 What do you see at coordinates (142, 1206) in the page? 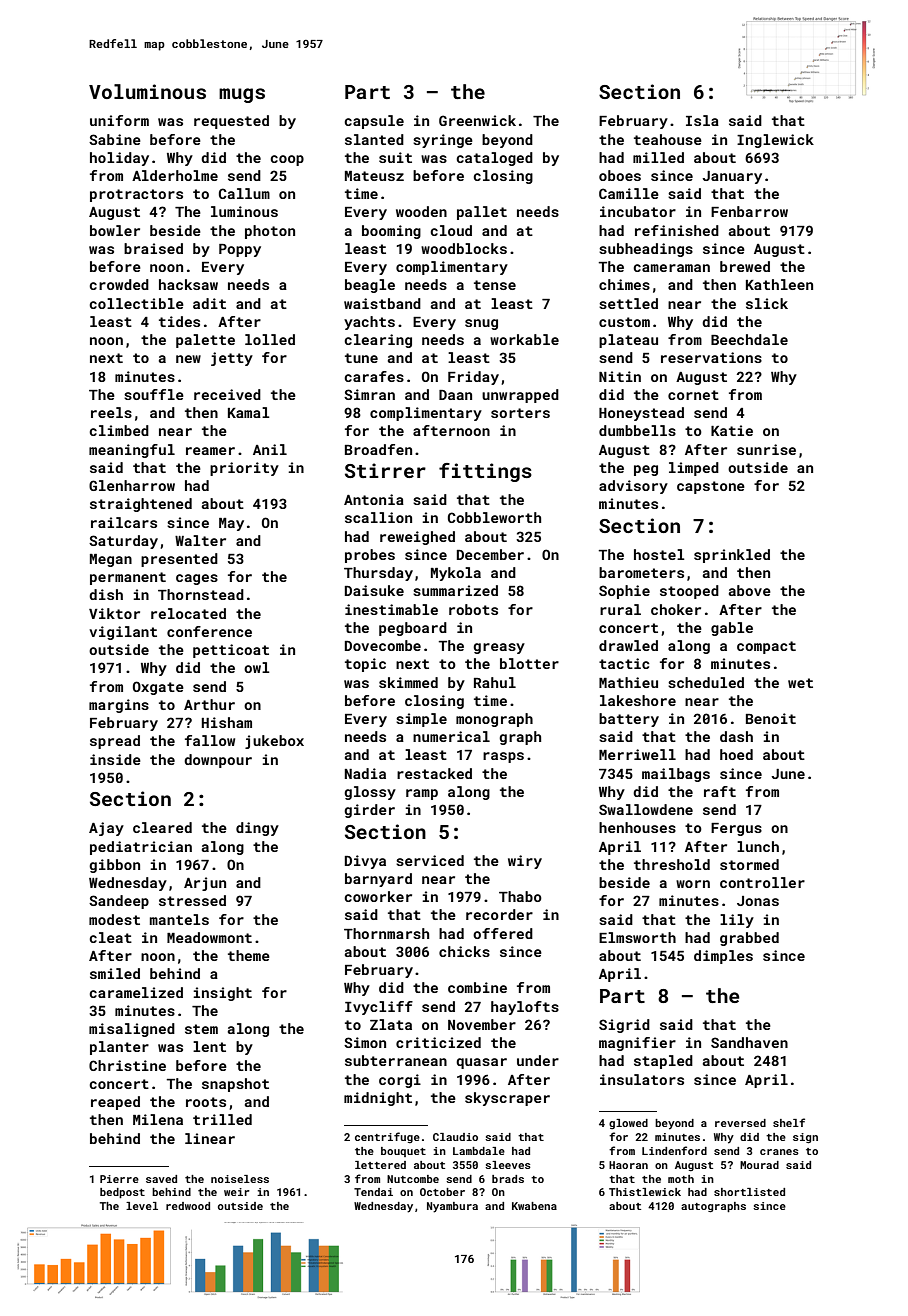
I see `level` at bounding box center [142, 1206].
